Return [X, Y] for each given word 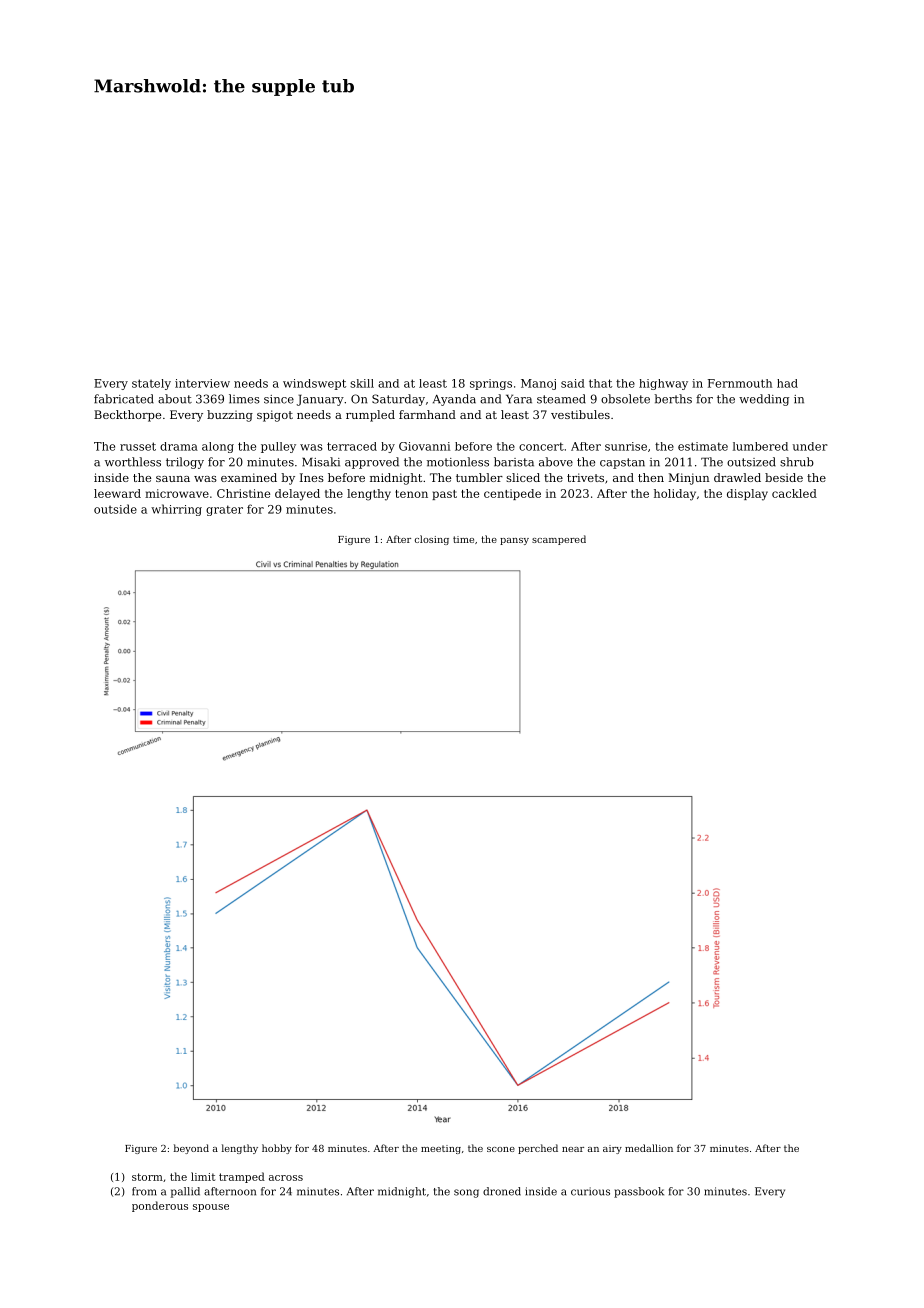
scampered [559, 540]
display [747, 495]
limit [203, 1176]
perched [538, 1149]
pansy [514, 541]
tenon [411, 494]
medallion [649, 1148]
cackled [794, 493]
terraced [352, 446]
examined [249, 477]
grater [224, 510]
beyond [191, 1149]
